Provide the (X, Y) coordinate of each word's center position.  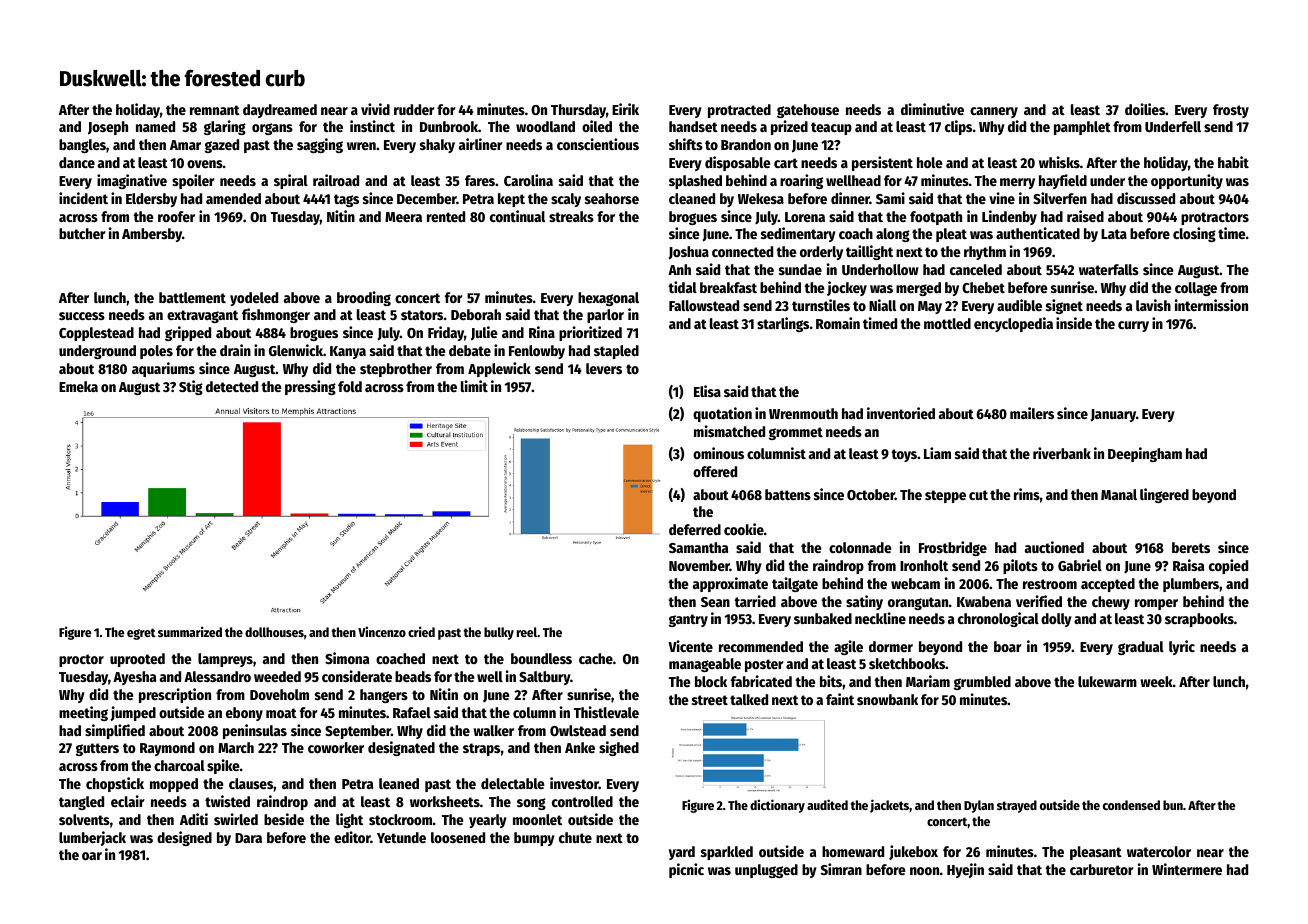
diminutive (932, 109)
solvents (84, 819)
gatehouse (808, 111)
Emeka (78, 386)
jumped (133, 713)
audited (827, 804)
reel (527, 632)
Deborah (476, 314)
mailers (1032, 413)
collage (1196, 289)
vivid (375, 109)
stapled (616, 352)
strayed (1017, 806)
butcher (82, 233)
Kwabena (984, 601)
